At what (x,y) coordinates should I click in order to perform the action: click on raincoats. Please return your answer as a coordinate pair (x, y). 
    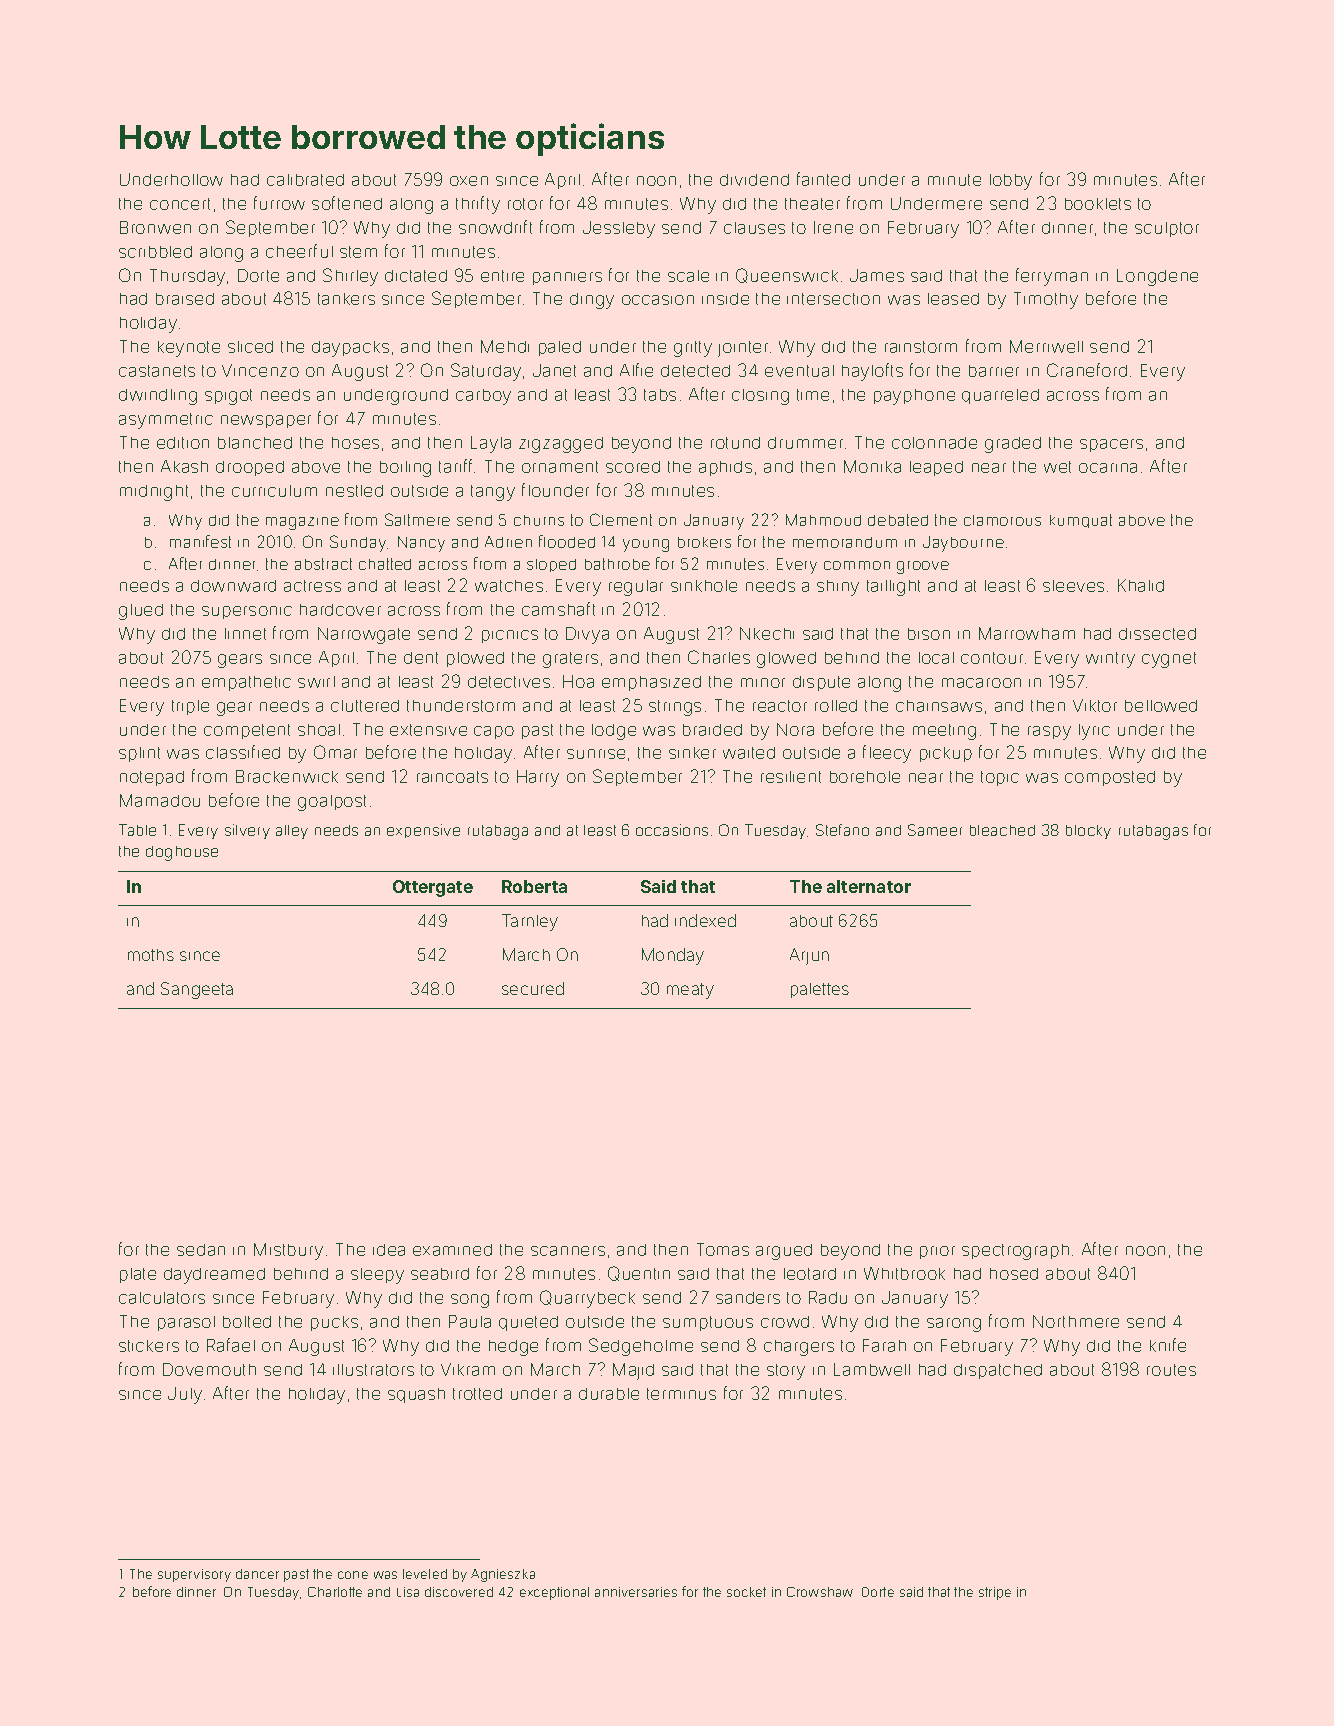
    Looking at the image, I should click on (452, 777).
